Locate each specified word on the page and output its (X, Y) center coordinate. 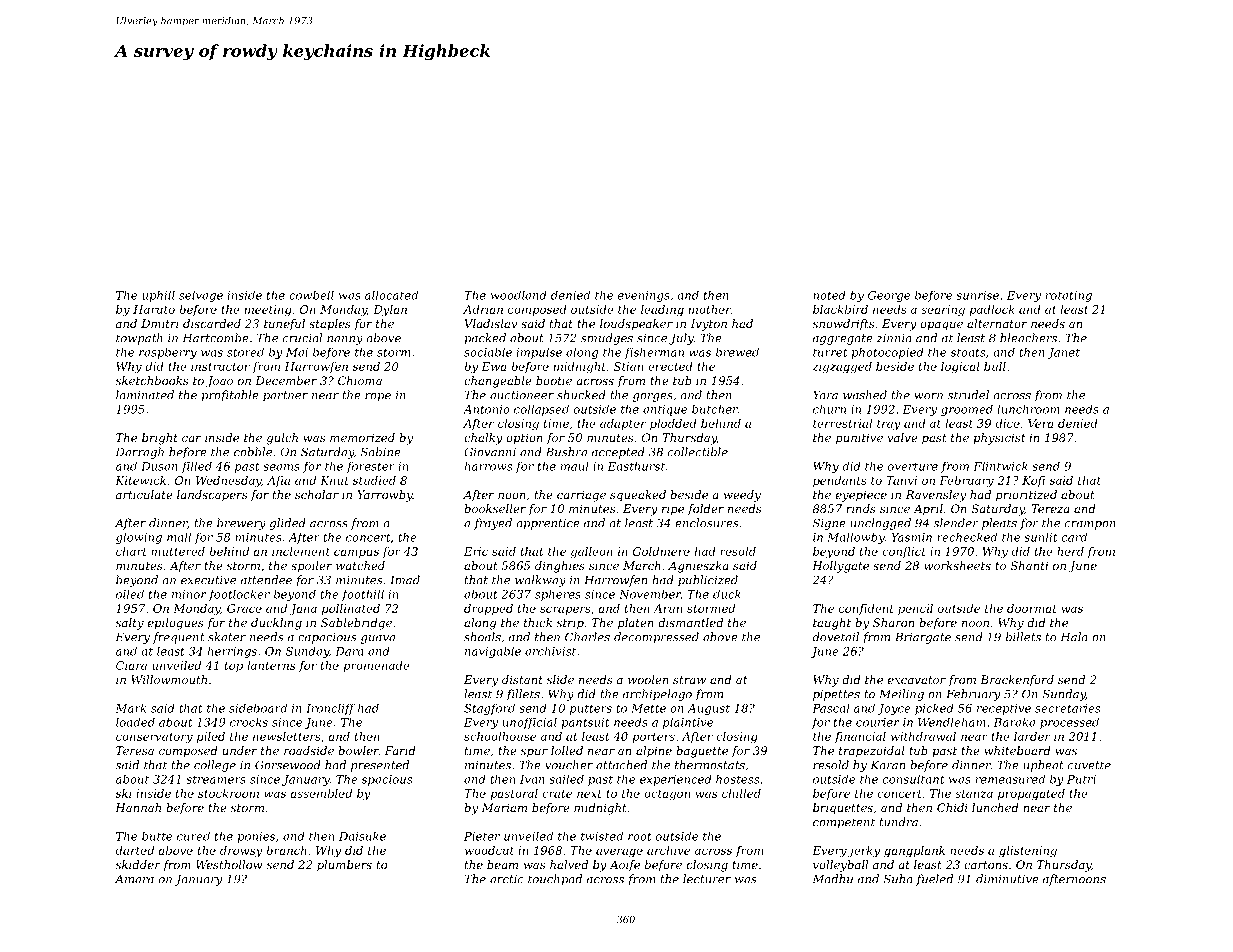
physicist (999, 439)
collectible (698, 452)
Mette (648, 708)
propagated (1031, 795)
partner (285, 396)
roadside (309, 750)
